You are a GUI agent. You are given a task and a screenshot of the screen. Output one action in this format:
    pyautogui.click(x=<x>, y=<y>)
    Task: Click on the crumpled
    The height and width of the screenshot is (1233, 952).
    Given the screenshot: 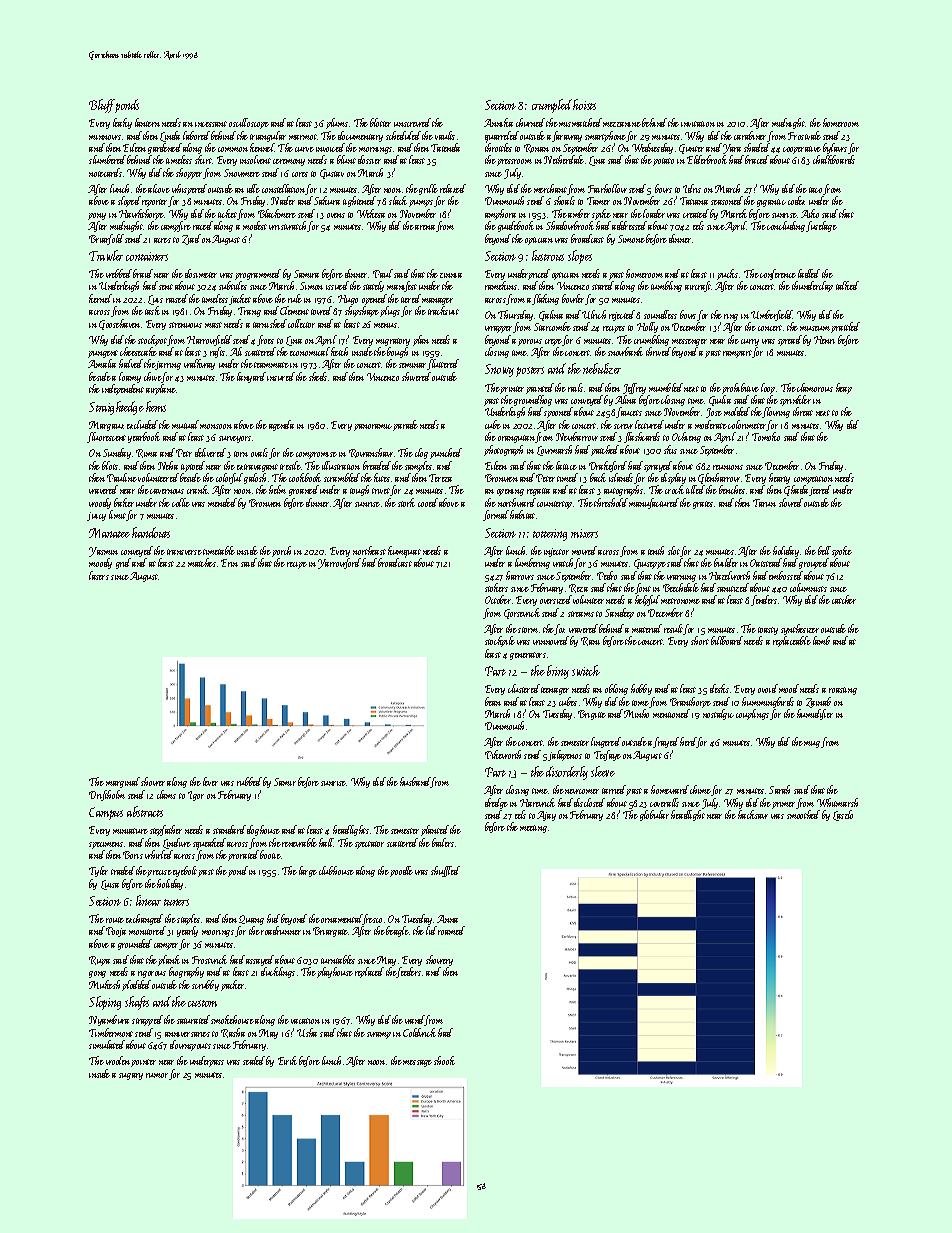 What is the action you would take?
    pyautogui.click(x=553, y=106)
